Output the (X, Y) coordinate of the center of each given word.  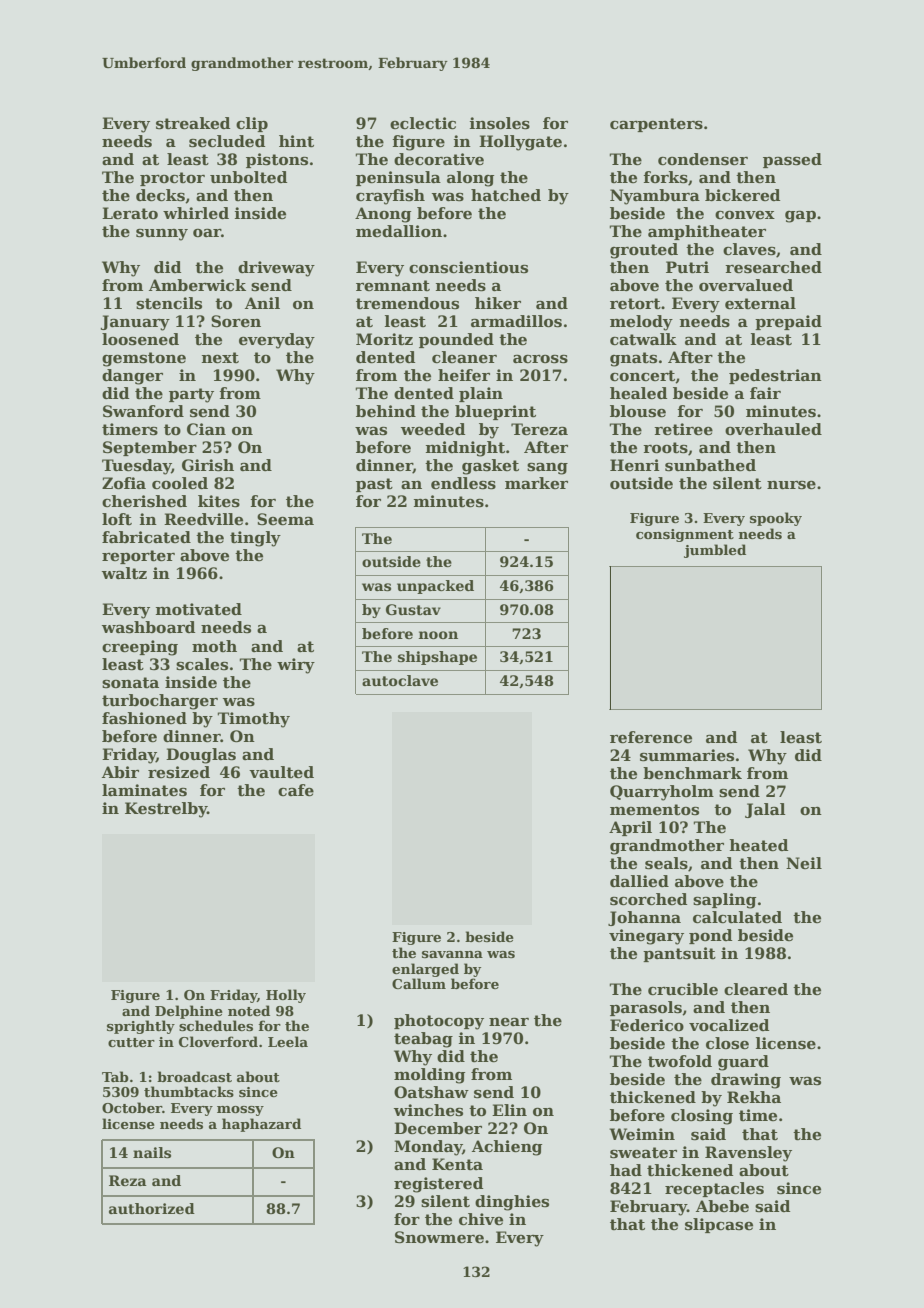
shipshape (437, 658)
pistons (277, 160)
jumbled (715, 551)
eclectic (423, 123)
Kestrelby (166, 810)
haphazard (261, 1125)
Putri (687, 267)
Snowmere (439, 1237)
